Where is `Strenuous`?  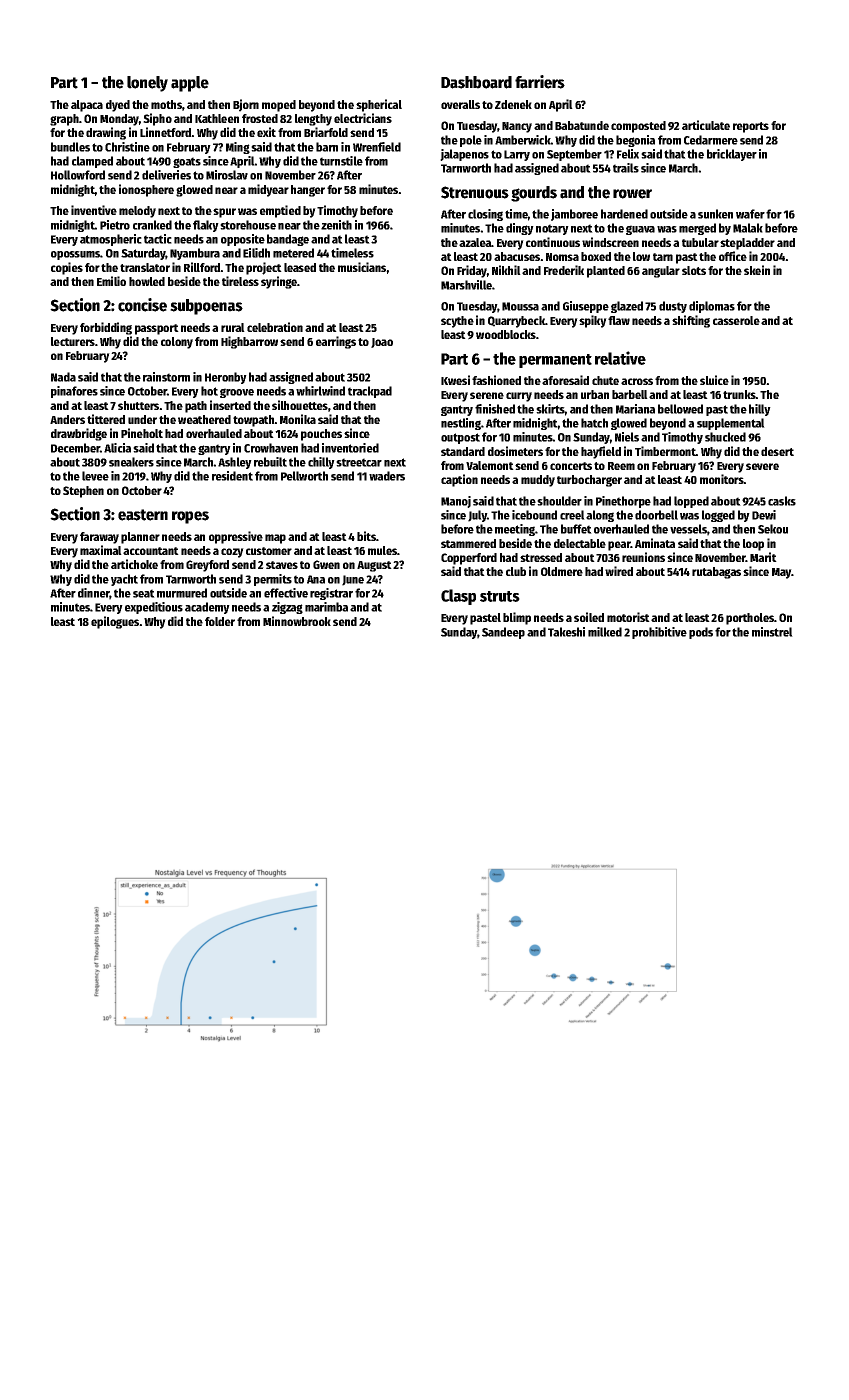 Strenuous is located at coordinates (475, 192).
